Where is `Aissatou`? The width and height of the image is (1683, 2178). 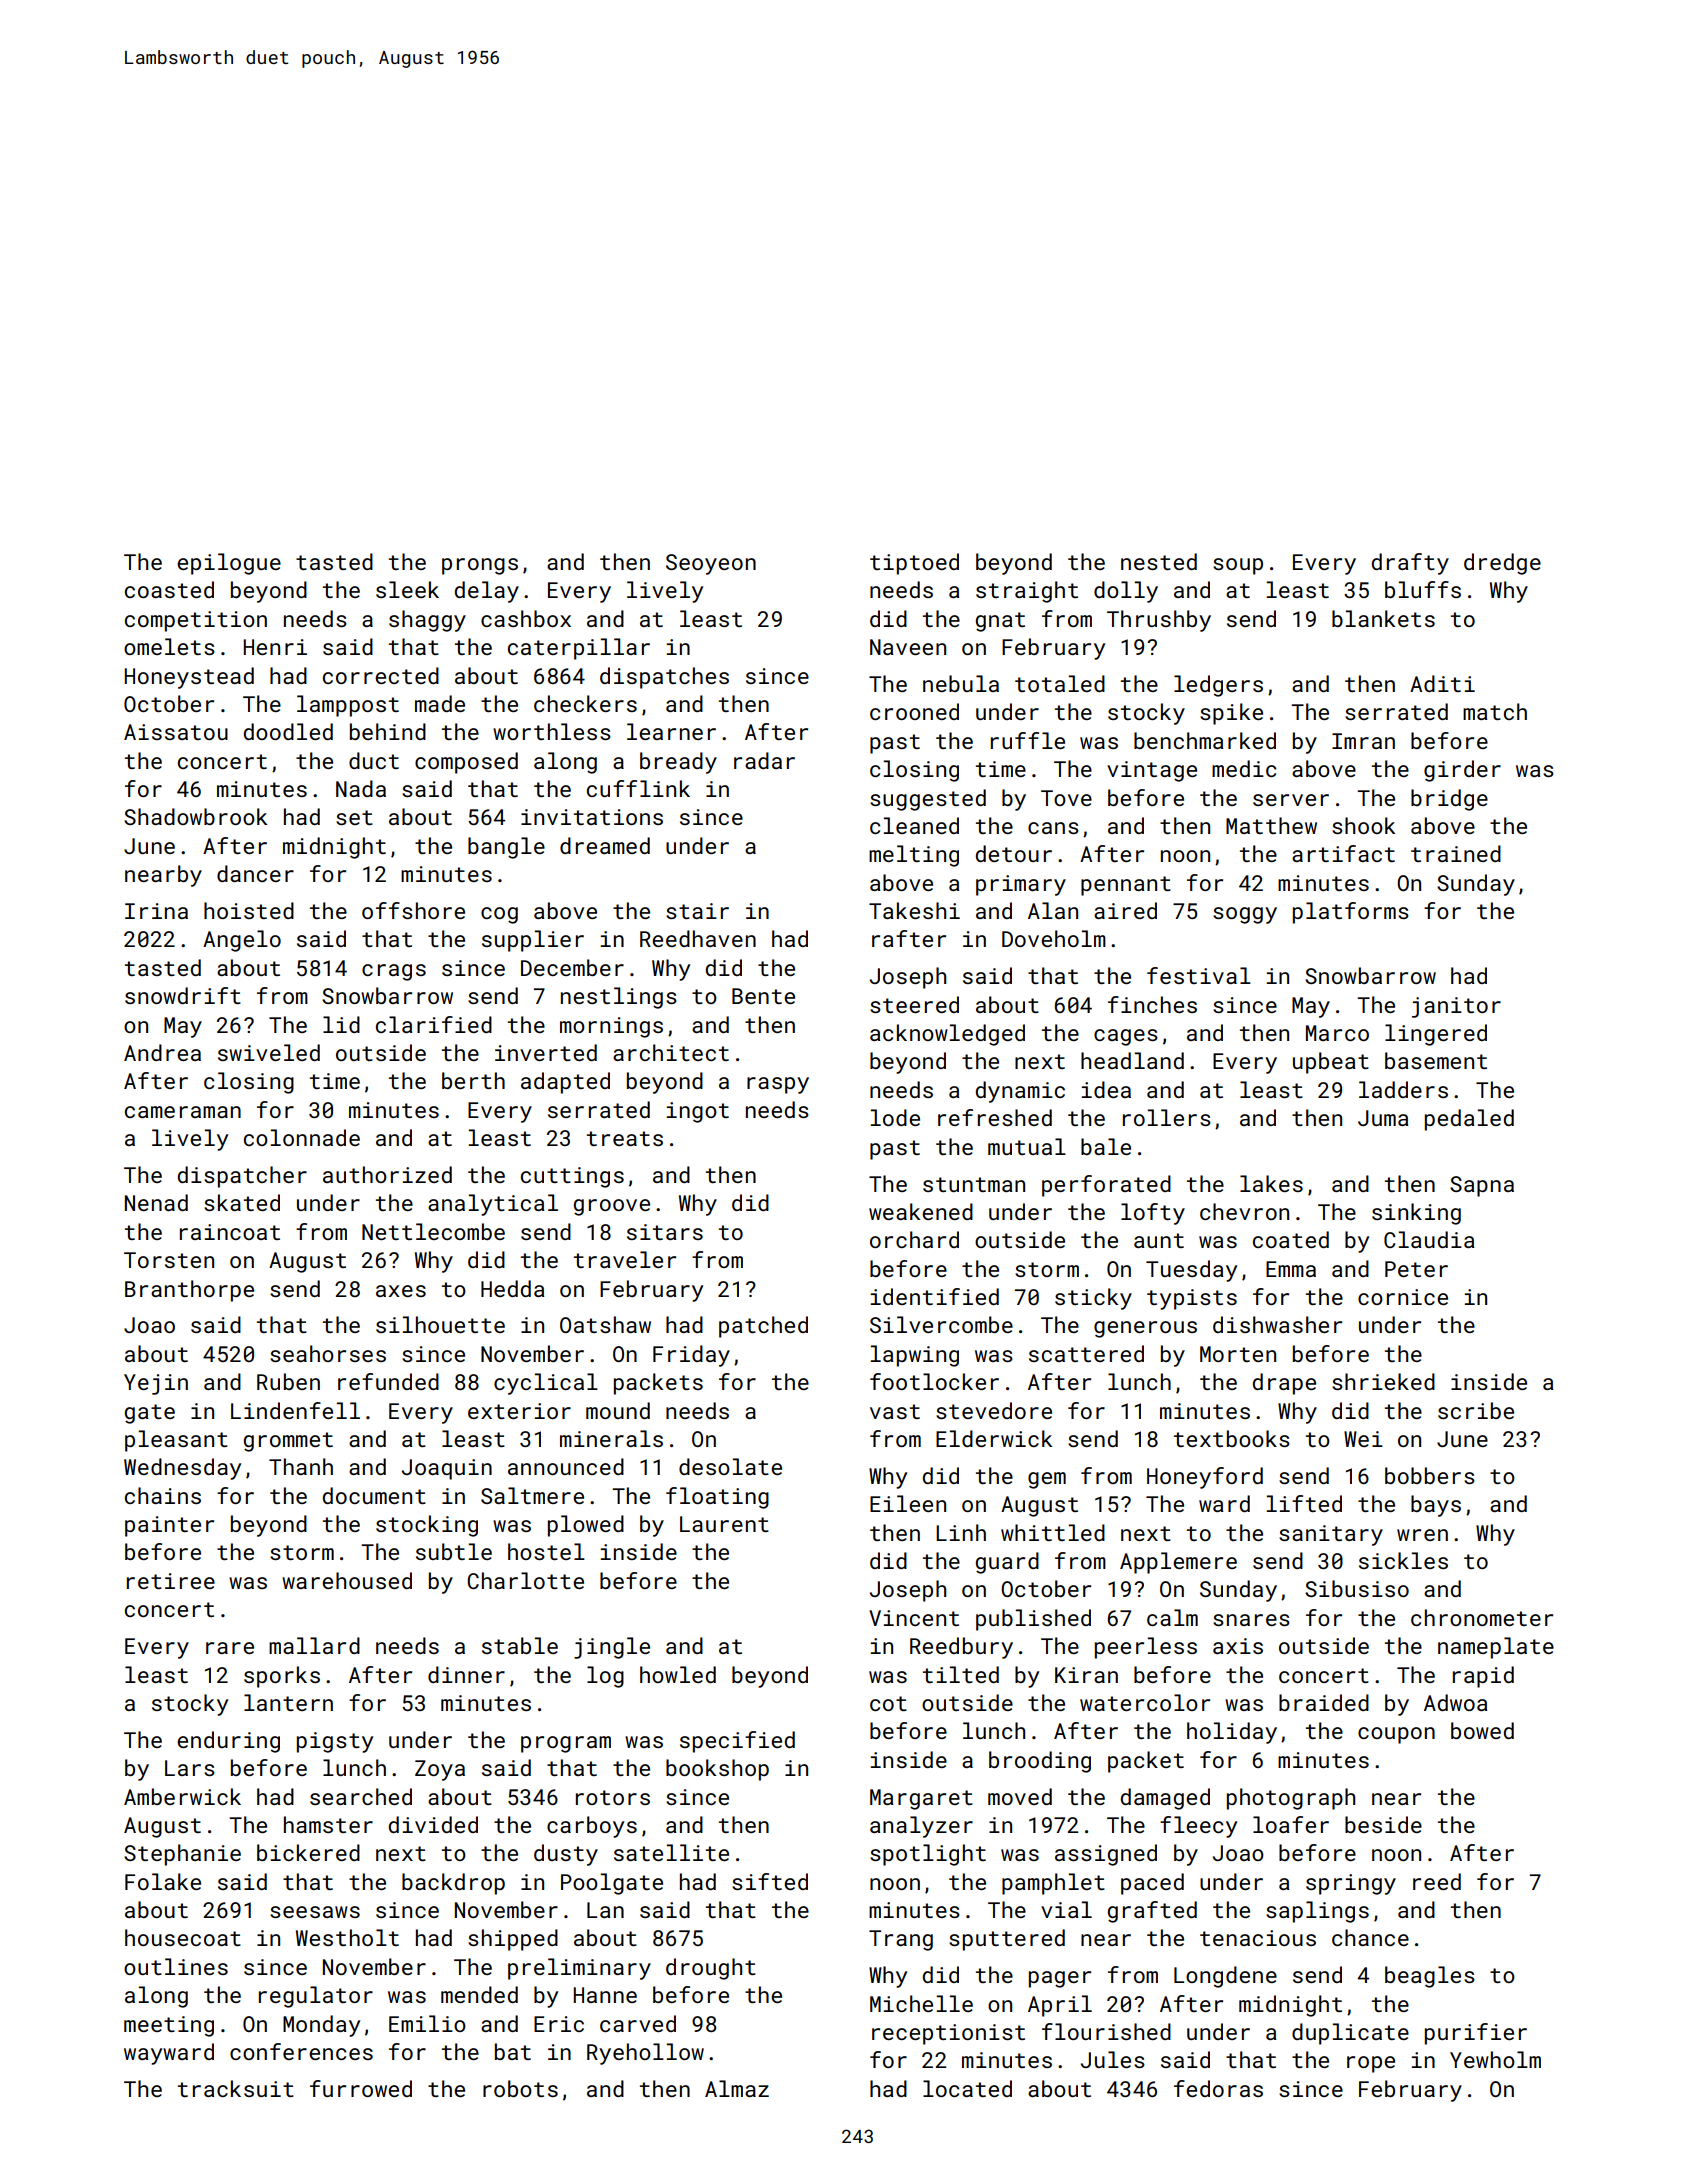 Aissatou is located at coordinates (176, 732).
